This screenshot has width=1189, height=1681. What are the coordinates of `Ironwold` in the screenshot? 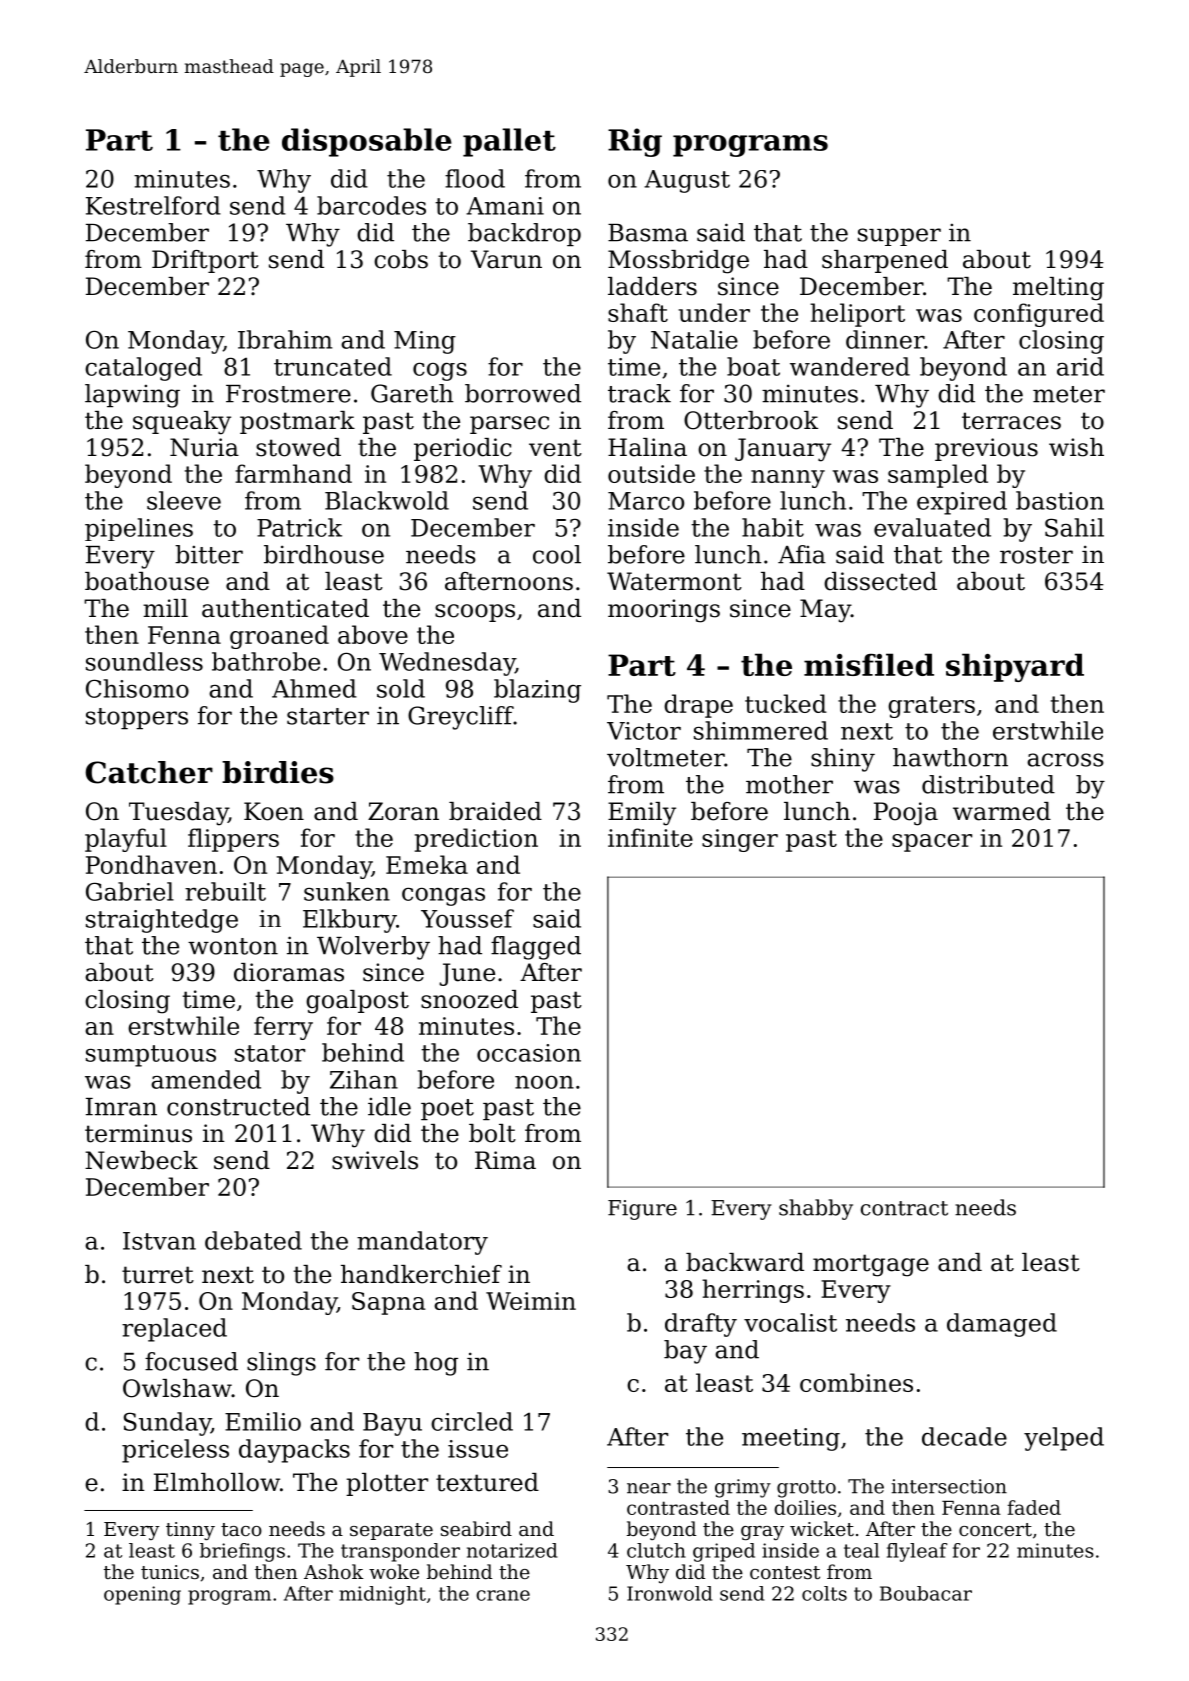 It's located at (669, 1593).
